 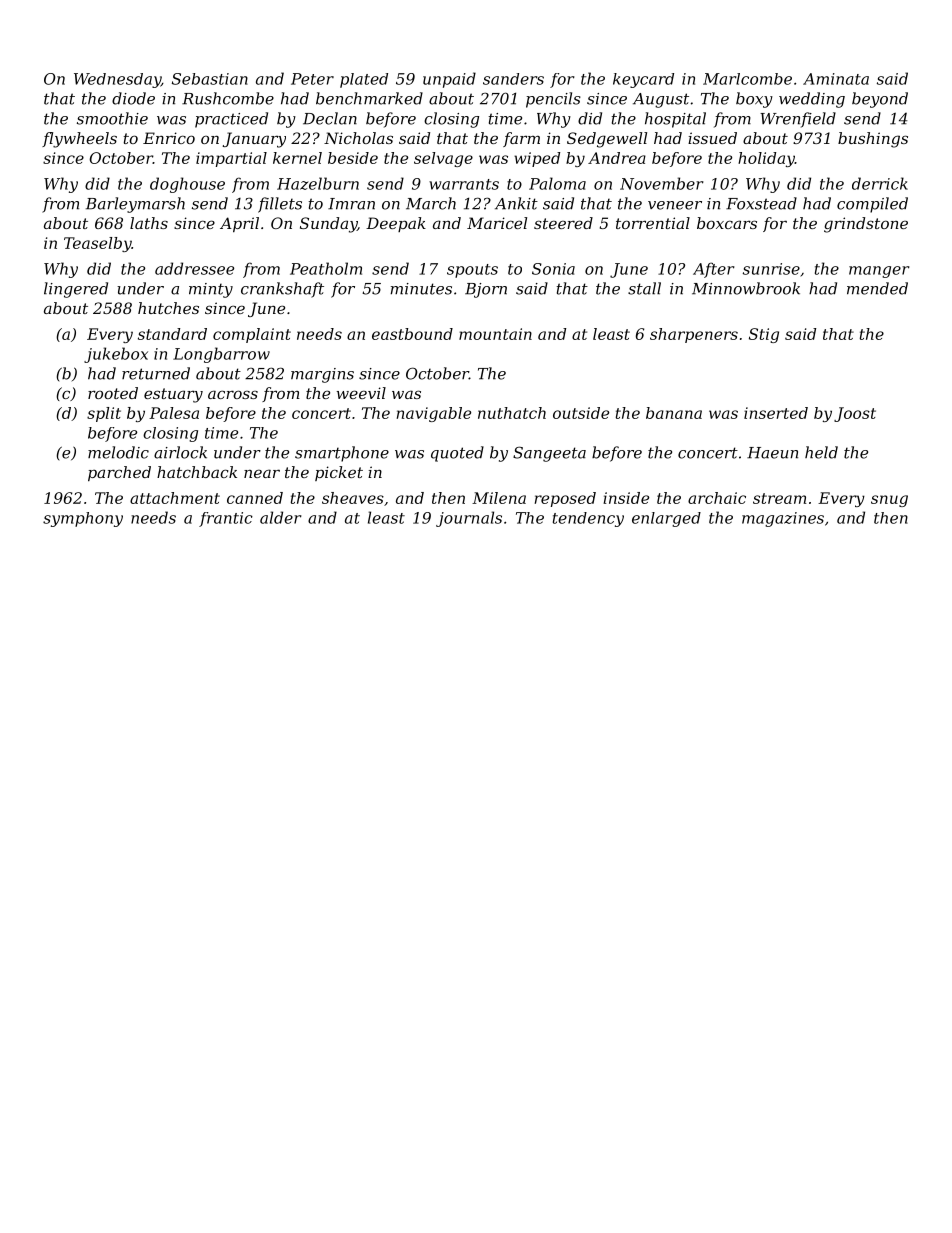 What do you see at coordinates (149, 223) in the screenshot?
I see `laths` at bounding box center [149, 223].
